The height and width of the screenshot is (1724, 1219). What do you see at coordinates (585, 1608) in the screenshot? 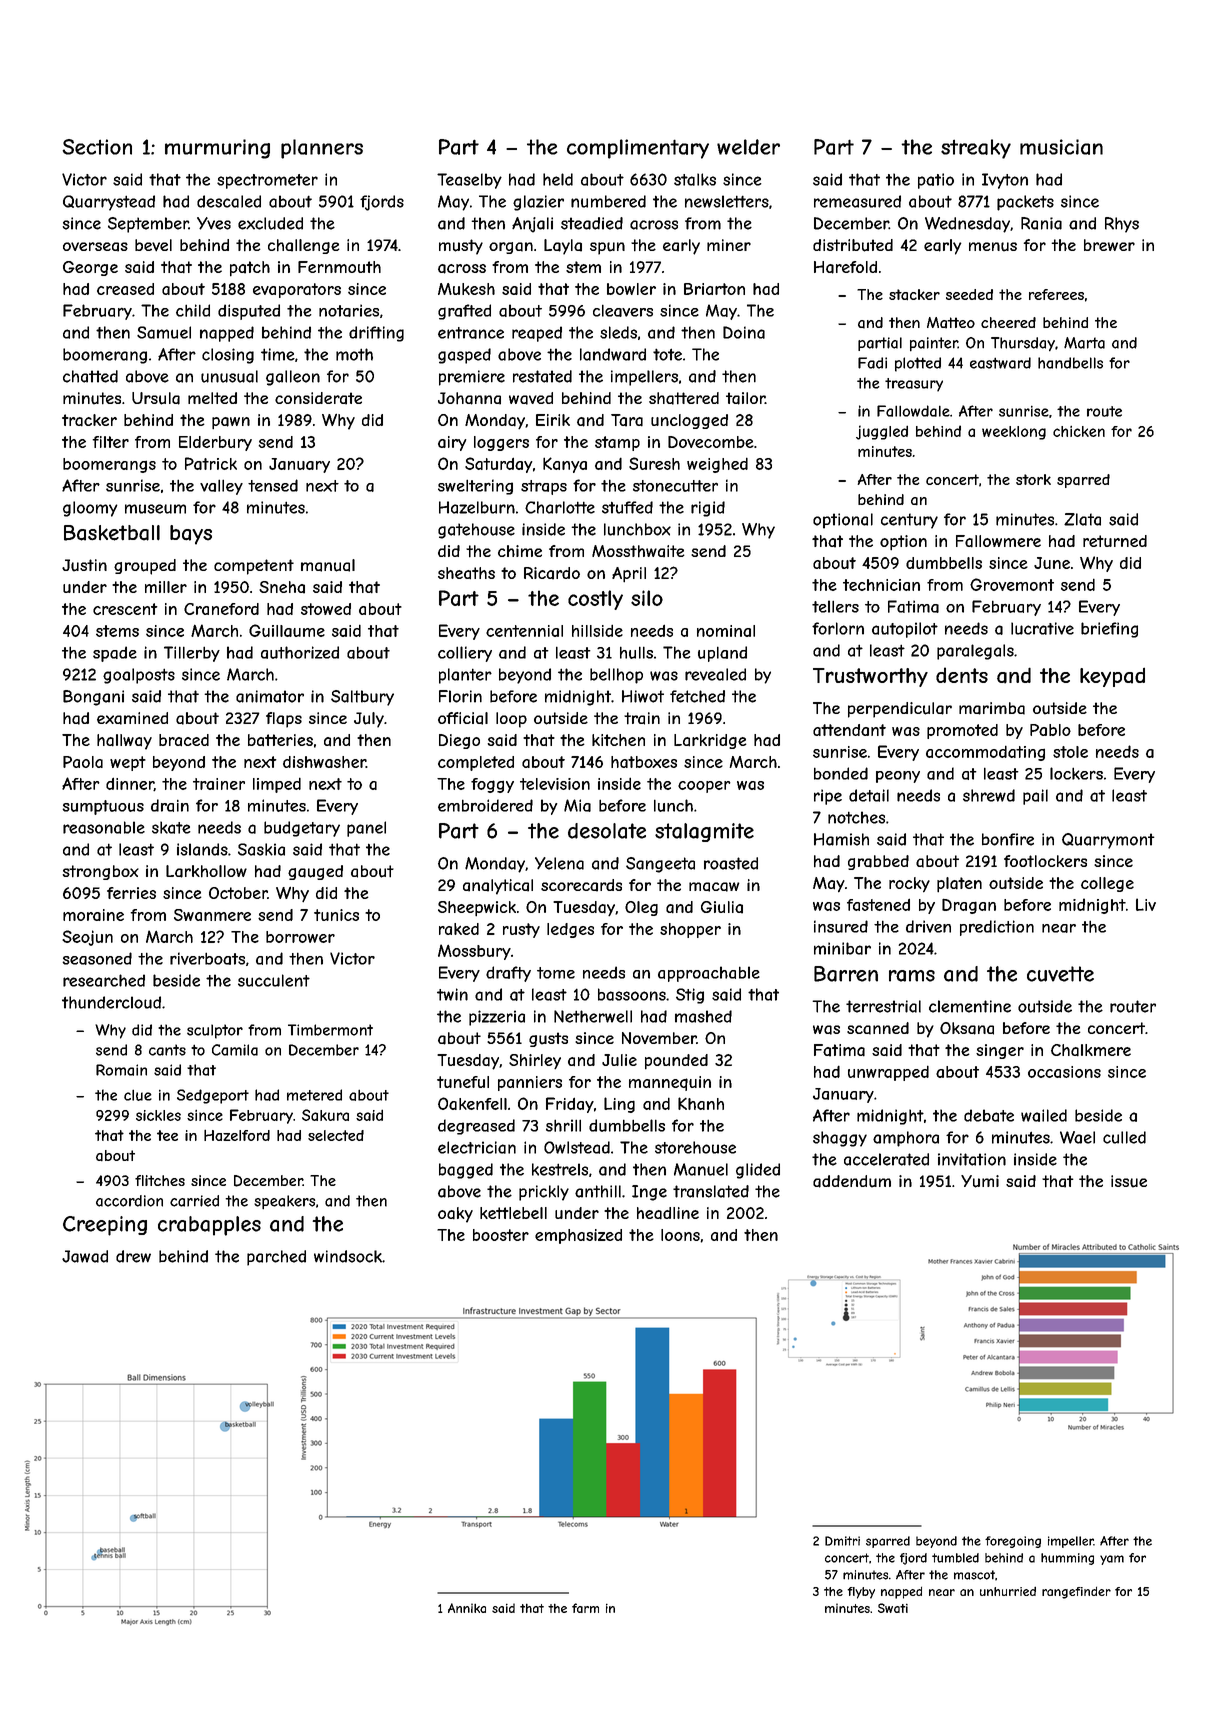
I see `farm` at bounding box center [585, 1608].
